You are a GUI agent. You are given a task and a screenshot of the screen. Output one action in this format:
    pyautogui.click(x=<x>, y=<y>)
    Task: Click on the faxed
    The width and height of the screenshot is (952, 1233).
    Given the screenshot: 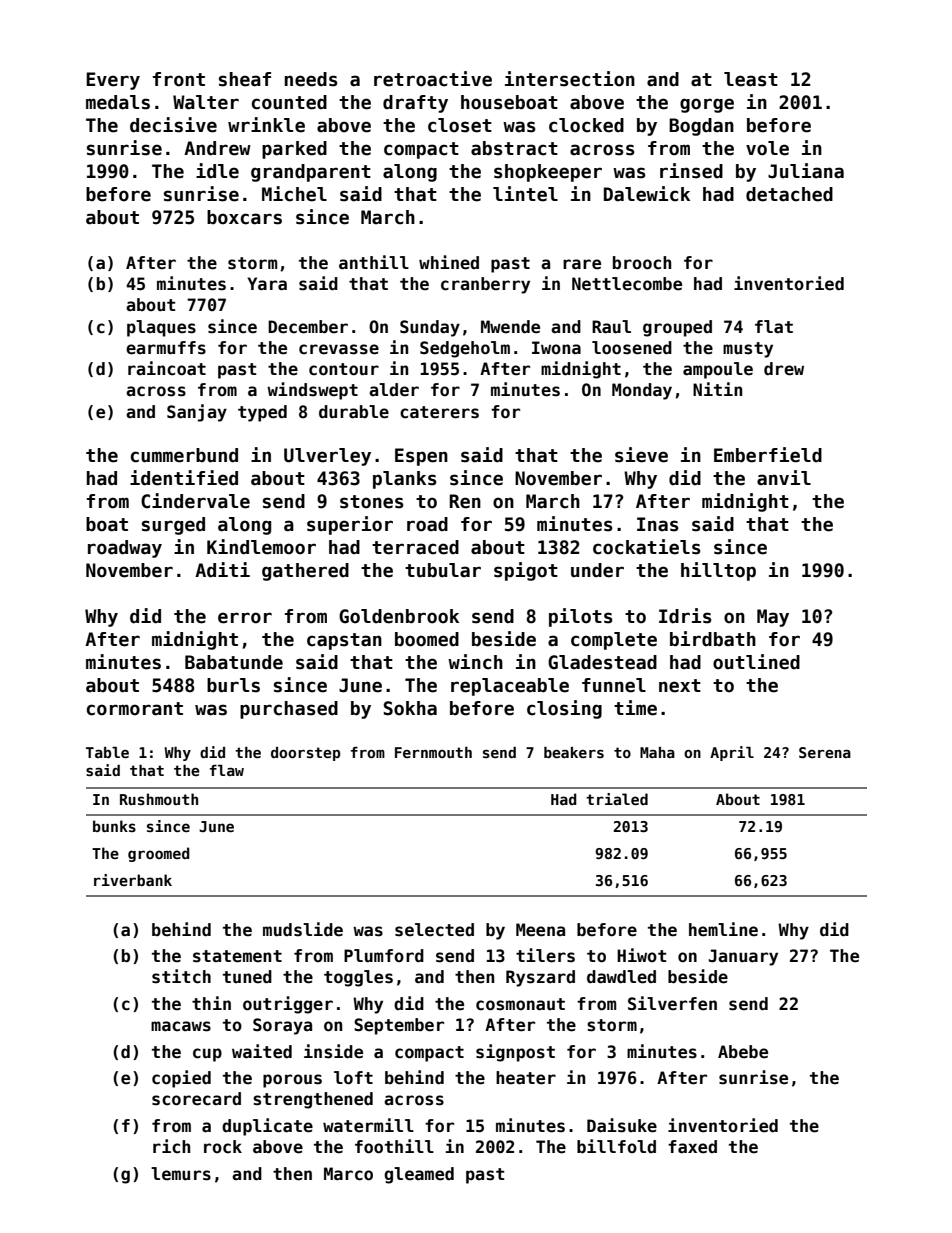 What is the action you would take?
    pyautogui.click(x=692, y=1147)
